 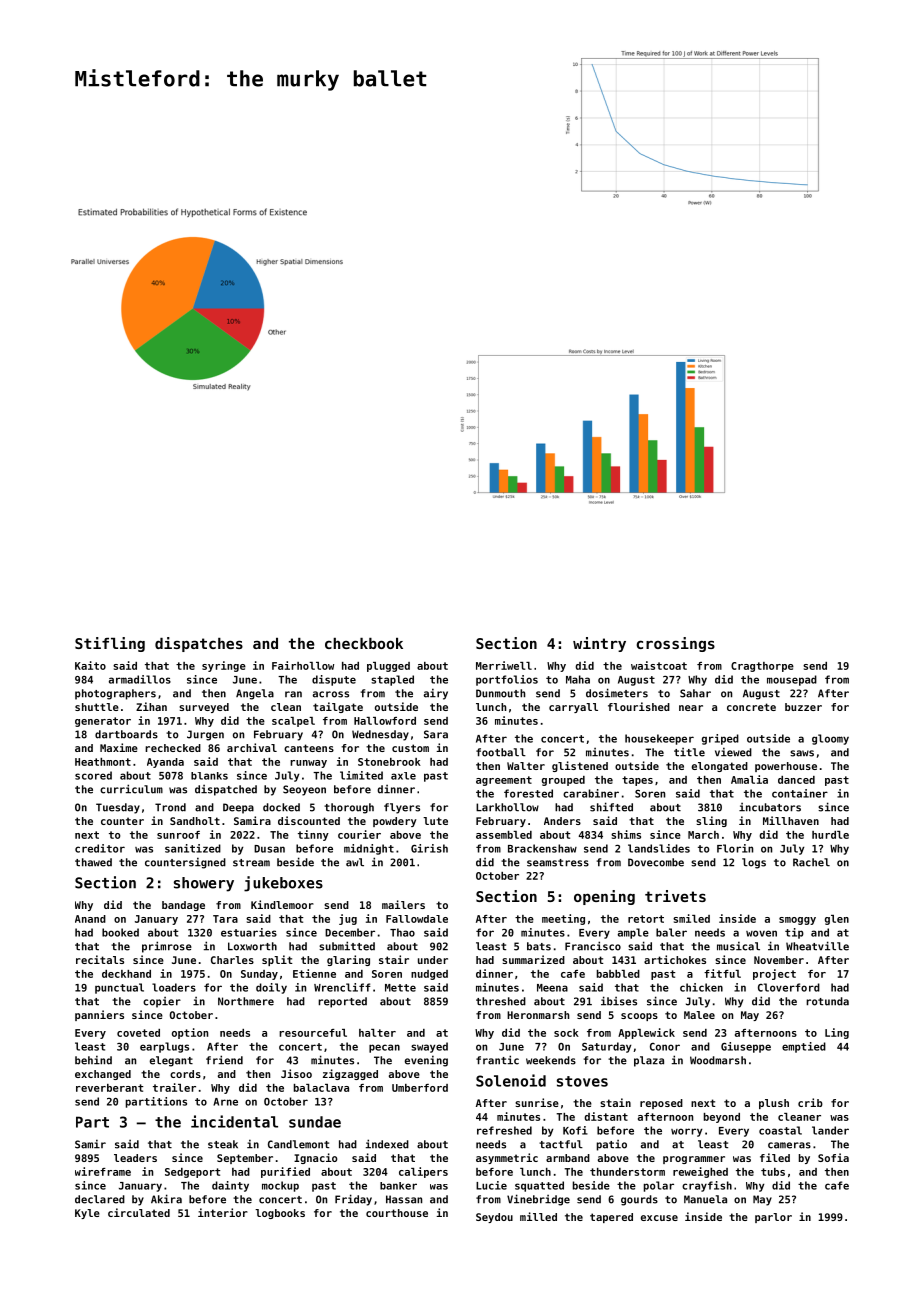 What do you see at coordinates (199, 644) in the screenshot?
I see `dispatches` at bounding box center [199, 644].
